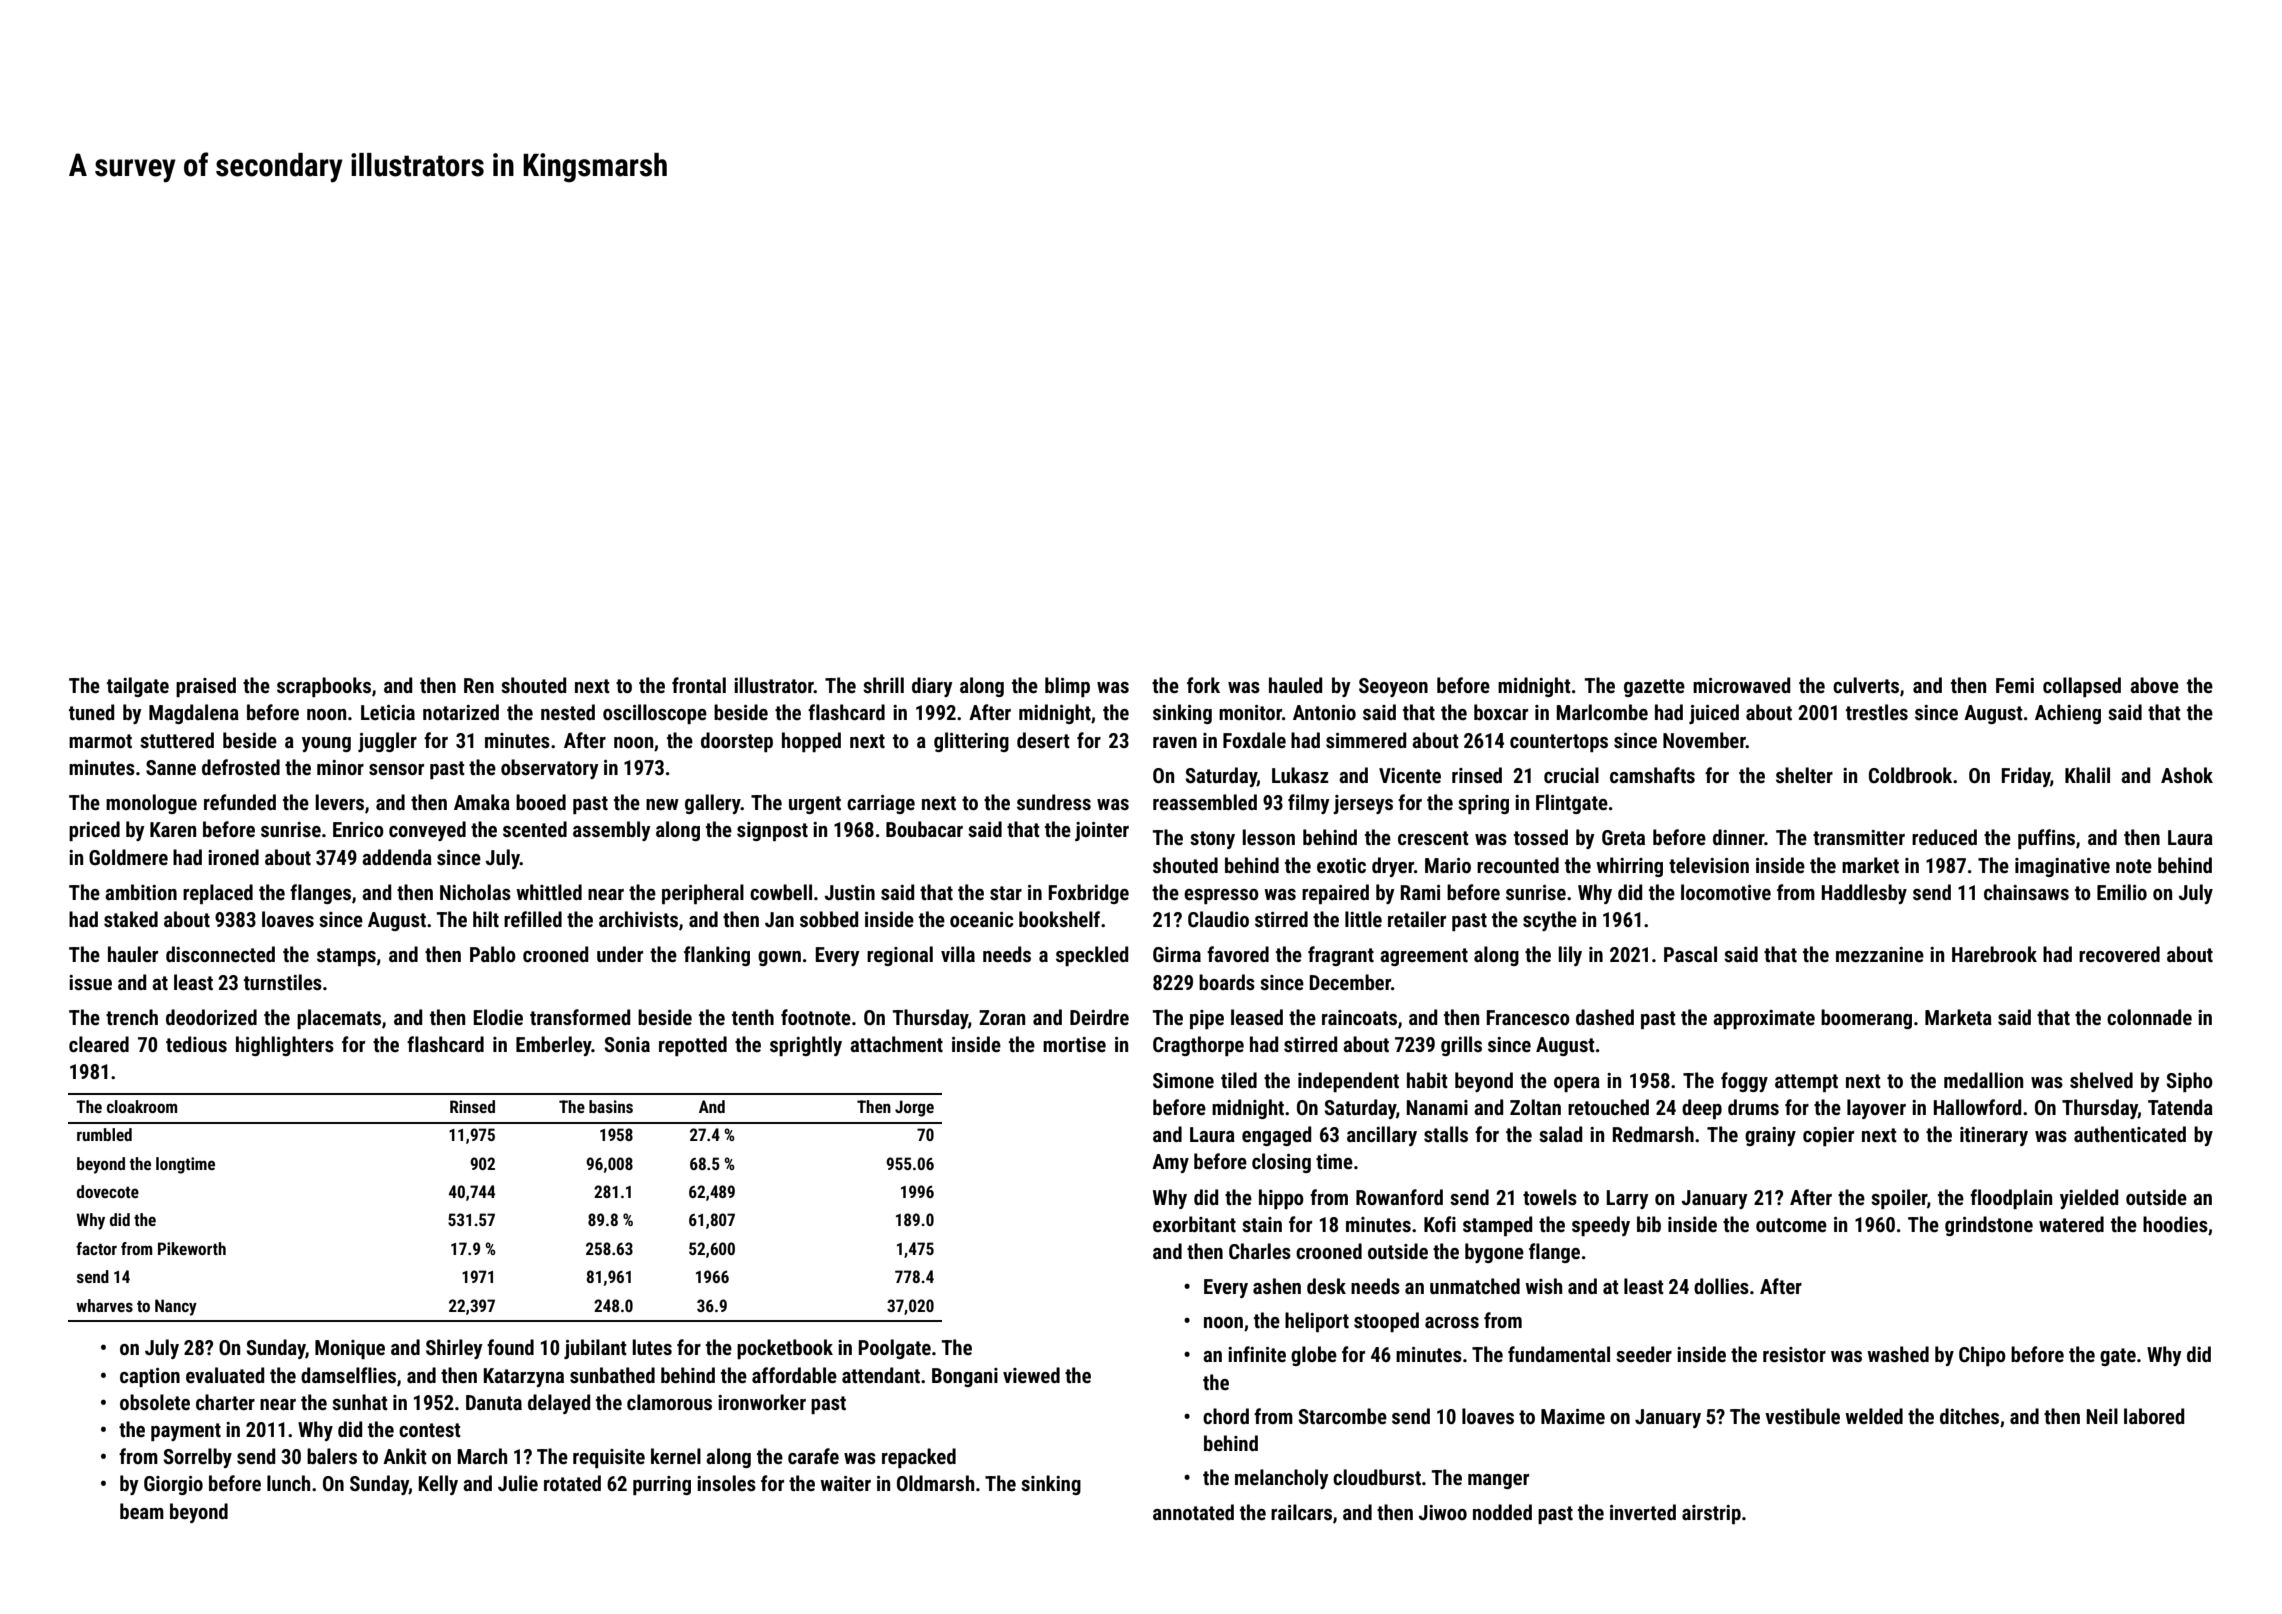 The height and width of the screenshot is (1614, 2282). What do you see at coordinates (1989, 1226) in the screenshot?
I see `grindstone` at bounding box center [1989, 1226].
